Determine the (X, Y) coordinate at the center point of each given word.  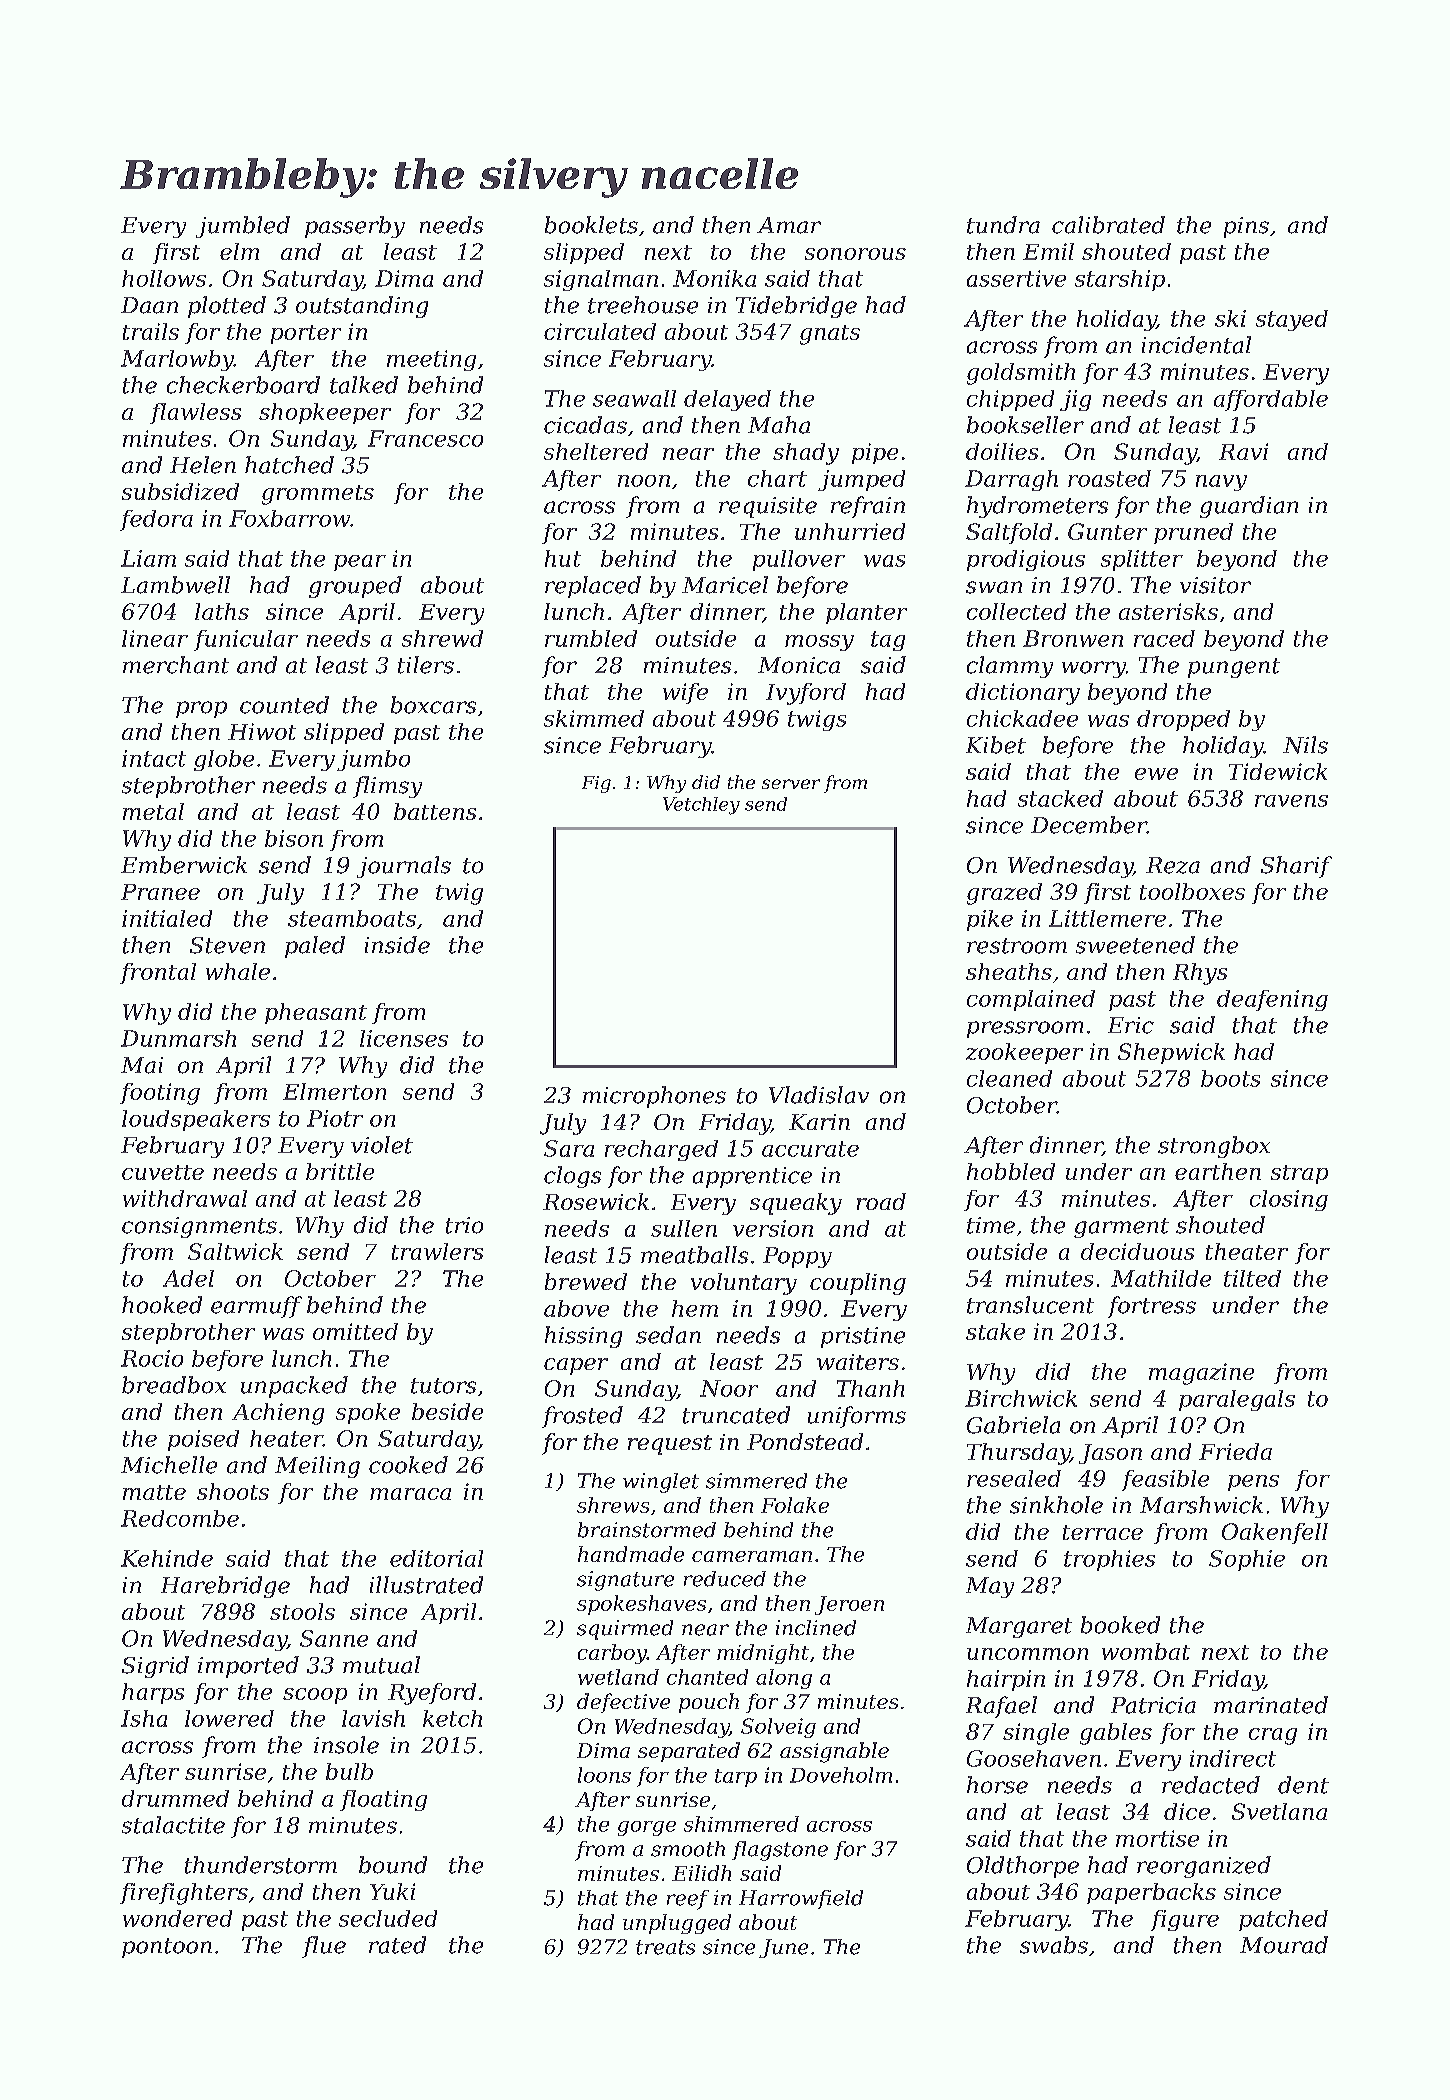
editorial (436, 1558)
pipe (875, 453)
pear (360, 563)
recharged (661, 1150)
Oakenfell (1275, 1533)
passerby (355, 227)
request (670, 1445)
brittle (340, 1171)
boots (1230, 1078)
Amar (789, 225)
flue (324, 1947)
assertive (1016, 278)
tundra (1003, 225)
